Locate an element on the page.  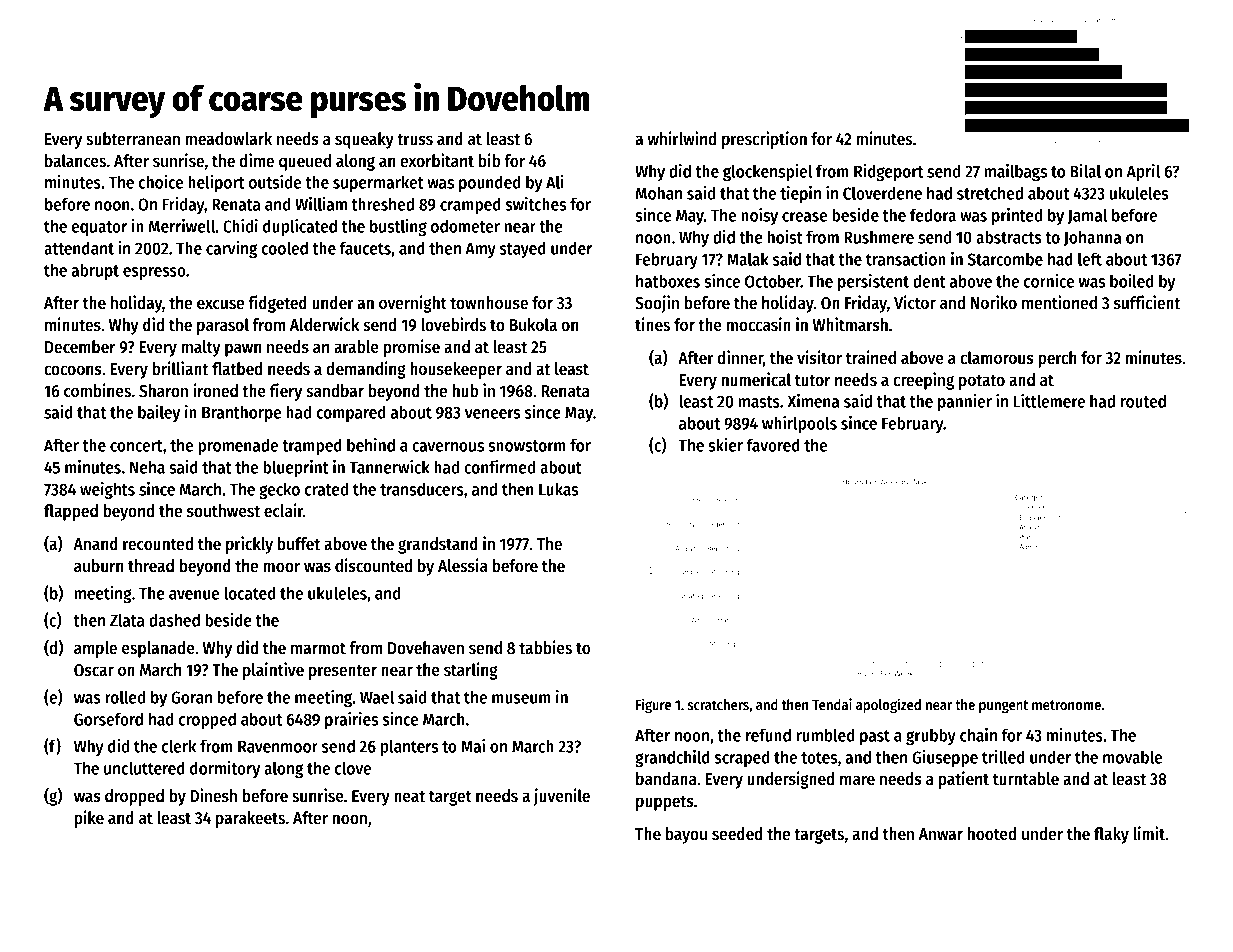
Alessia is located at coordinates (462, 565).
